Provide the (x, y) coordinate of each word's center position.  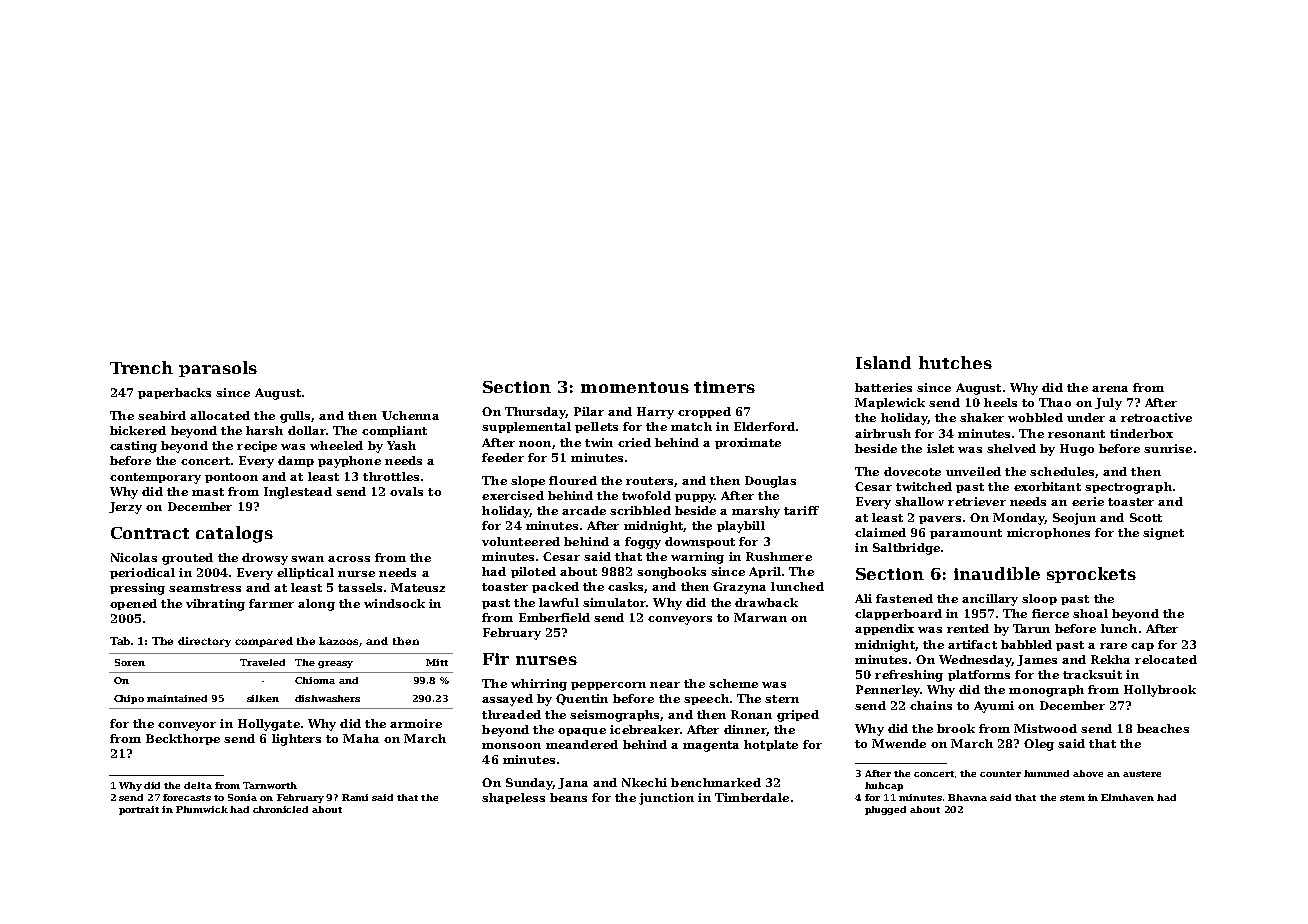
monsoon (511, 746)
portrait (139, 810)
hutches (955, 362)
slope (528, 481)
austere (1142, 774)
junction (666, 799)
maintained (177, 698)
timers (724, 387)
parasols (218, 369)
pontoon (231, 478)
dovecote (912, 471)
